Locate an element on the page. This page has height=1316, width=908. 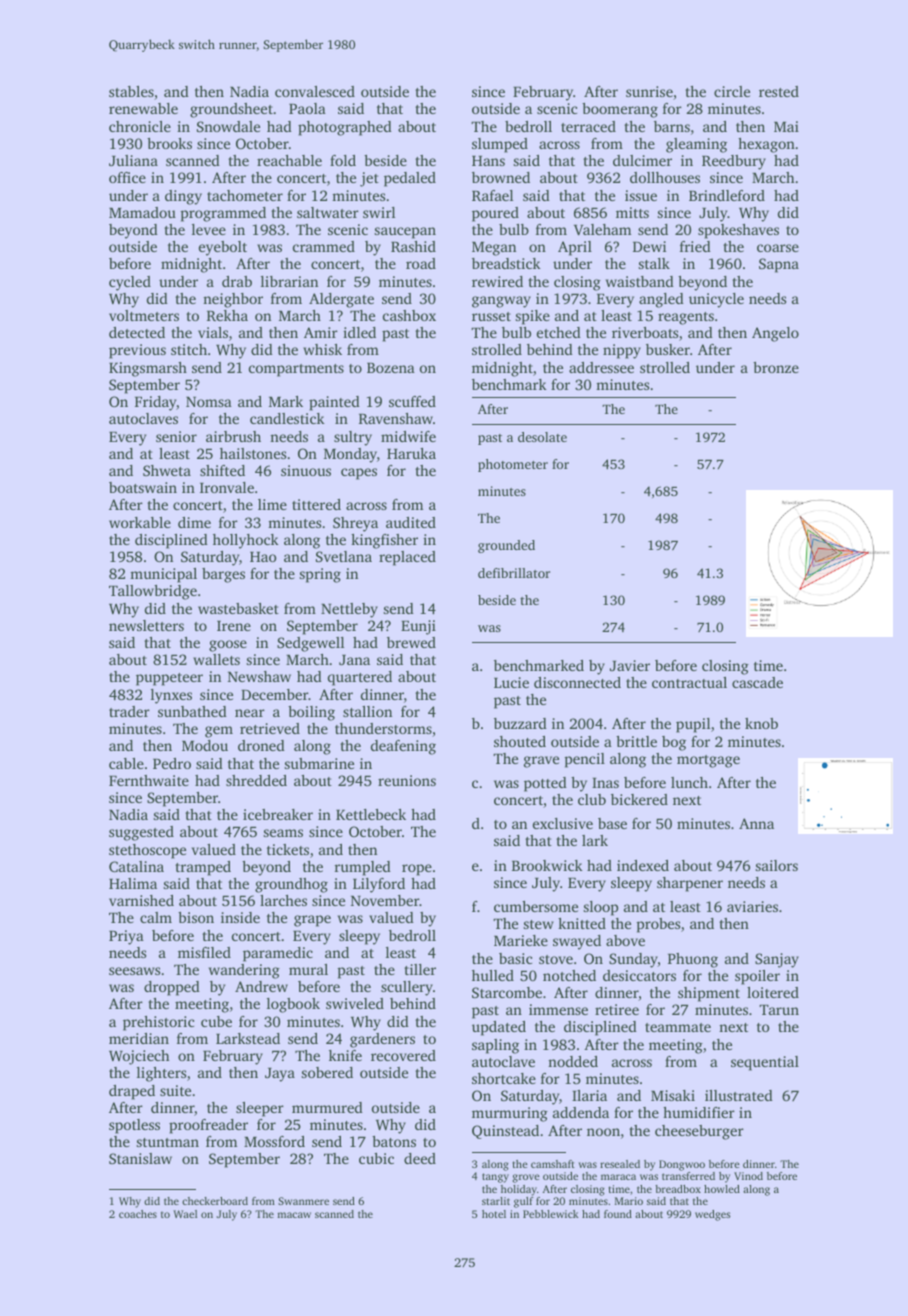
found is located at coordinates (618, 1214).
